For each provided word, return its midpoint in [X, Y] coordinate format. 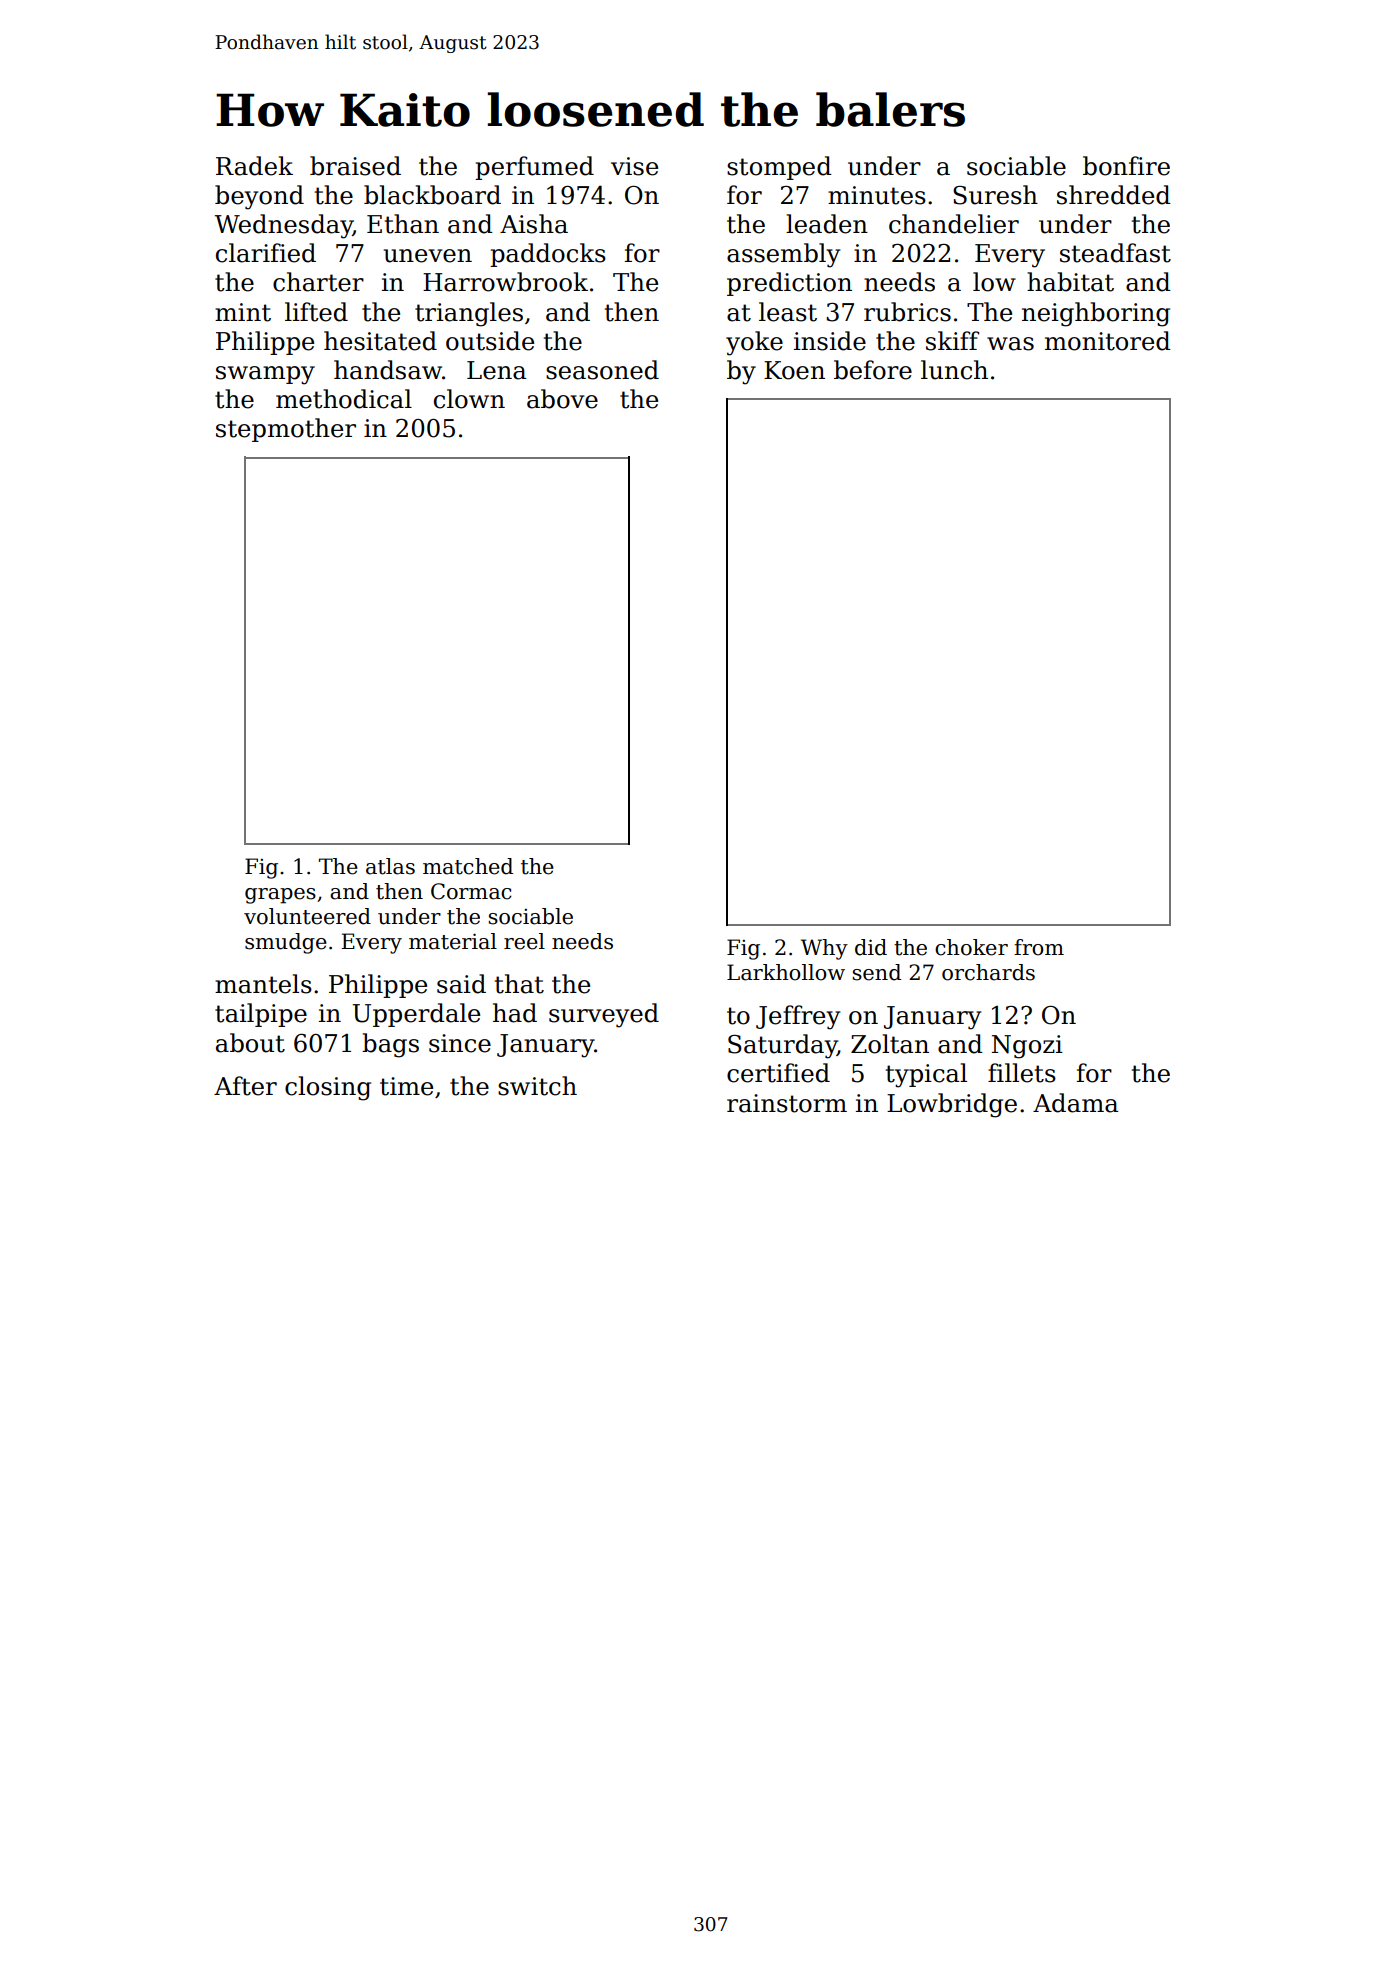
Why [824, 949]
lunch [954, 370]
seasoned [602, 370]
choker [971, 947]
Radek [254, 166]
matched [468, 866]
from [1039, 947]
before [873, 370]
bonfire [1126, 166]
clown [469, 399]
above [562, 399]
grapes [280, 896]
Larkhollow [786, 972]
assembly [783, 255]
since [460, 1043]
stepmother [286, 430]
